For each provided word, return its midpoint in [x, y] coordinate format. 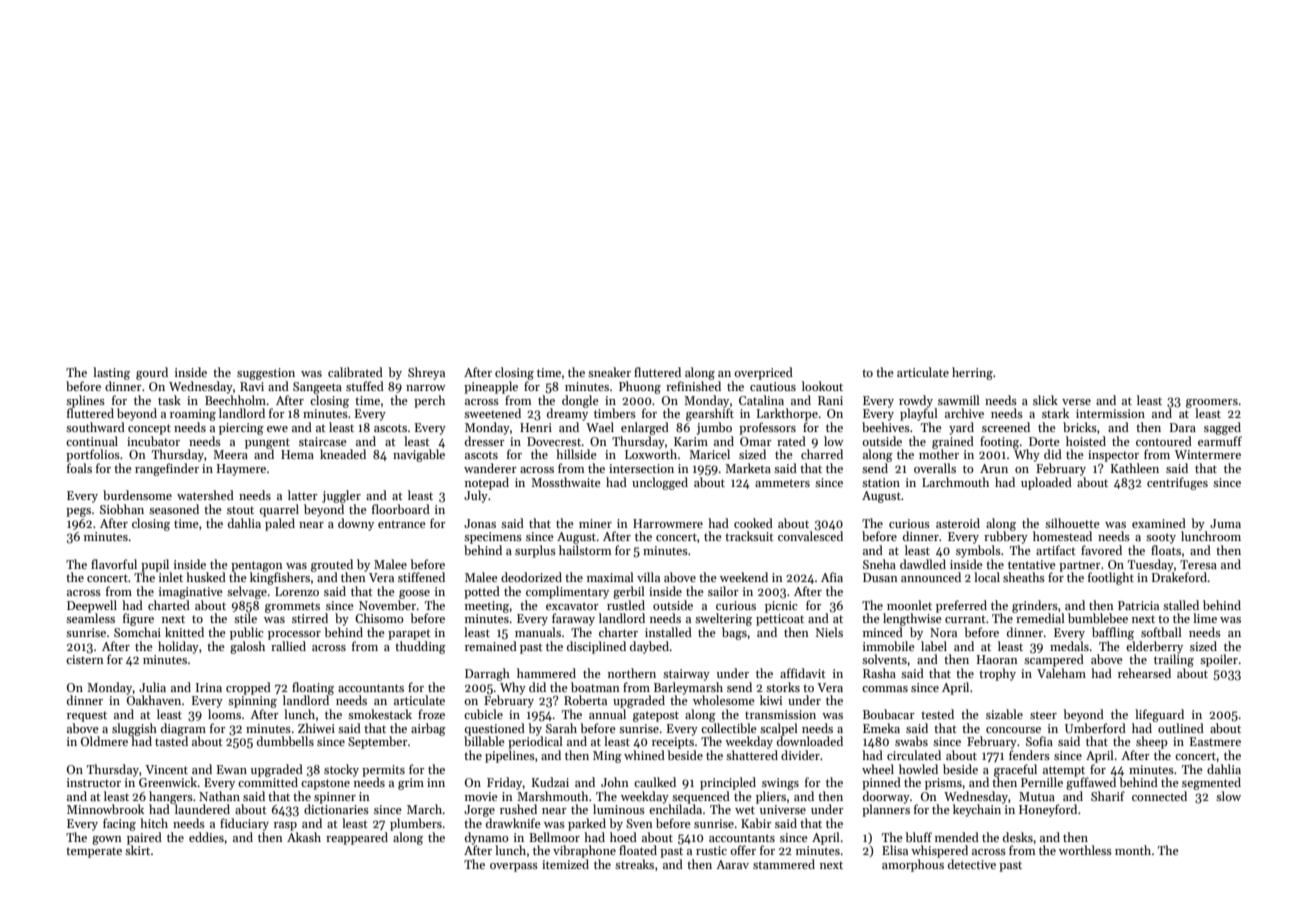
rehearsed [1144, 673]
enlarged [645, 428]
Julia [152, 687]
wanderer [490, 468]
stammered [784, 864]
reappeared [357, 838]
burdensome [137, 495]
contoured [1164, 441]
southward [95, 427]
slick [1045, 400]
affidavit [803, 673]
